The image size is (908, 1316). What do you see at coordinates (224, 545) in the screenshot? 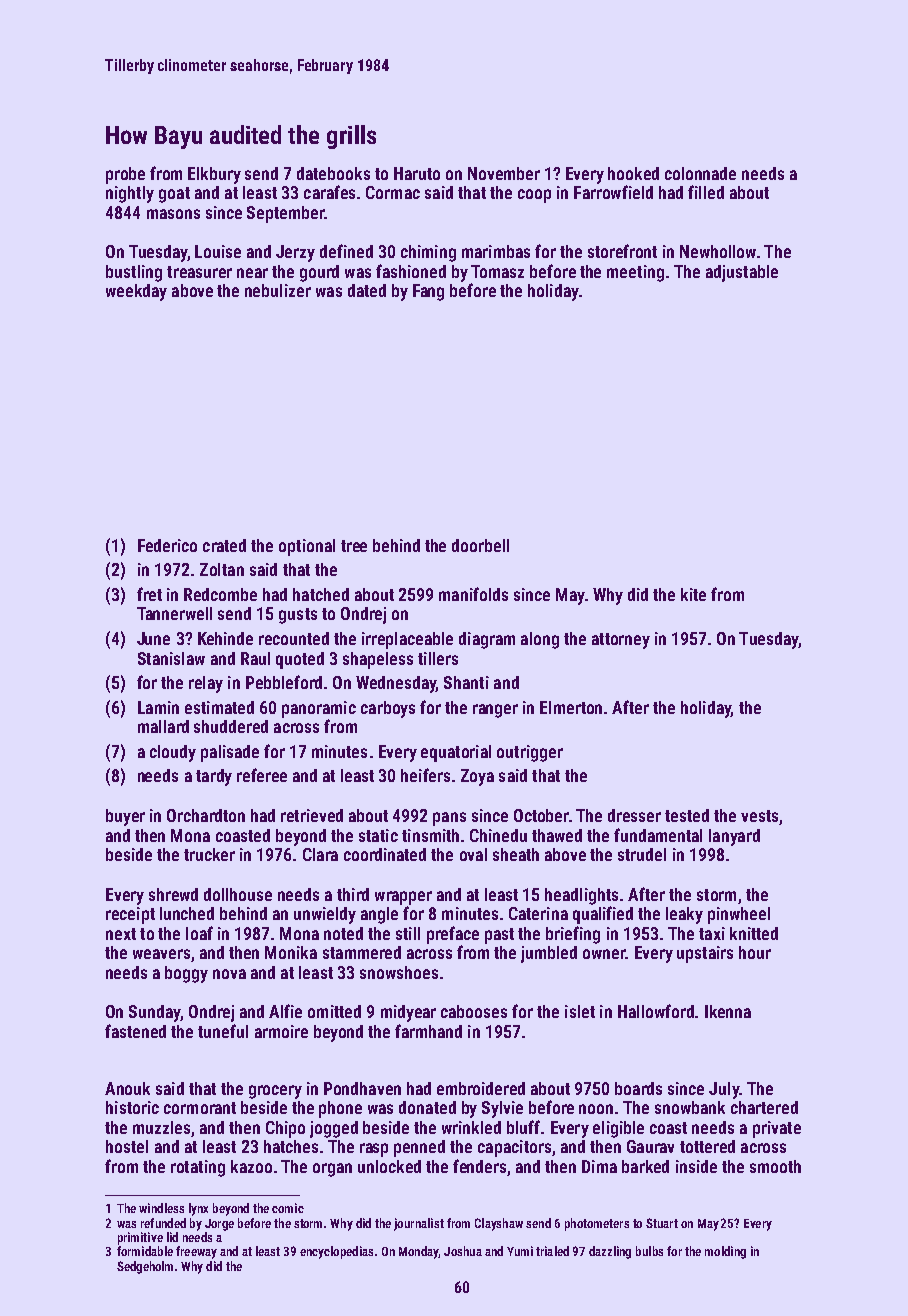
I see `crated` at bounding box center [224, 545].
